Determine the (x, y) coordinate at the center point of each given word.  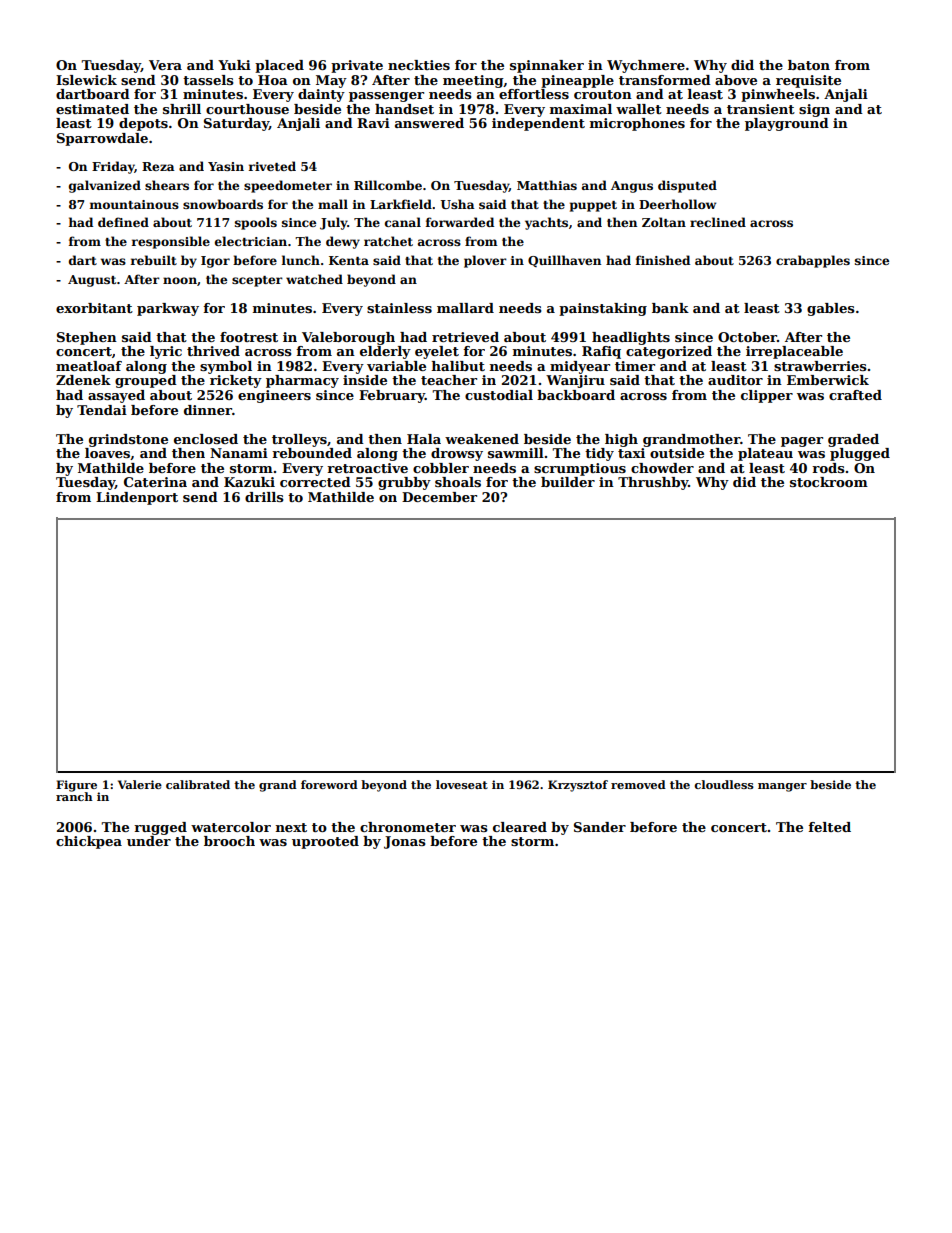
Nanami (239, 453)
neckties (419, 65)
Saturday (236, 124)
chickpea (89, 842)
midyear (580, 367)
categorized (669, 352)
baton (809, 65)
